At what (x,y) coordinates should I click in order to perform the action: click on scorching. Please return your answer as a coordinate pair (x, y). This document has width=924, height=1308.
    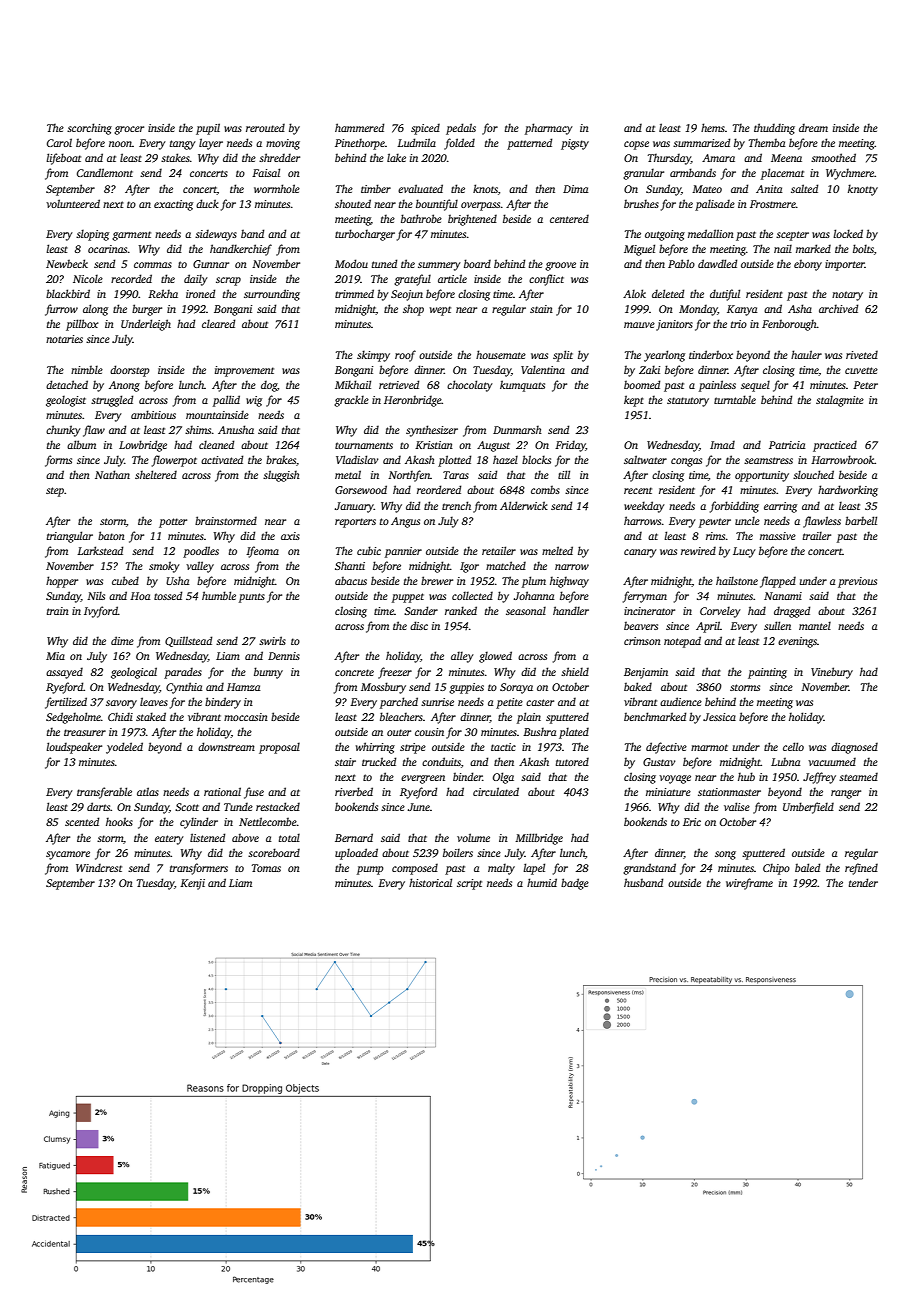
    Looking at the image, I should click on (89, 129).
